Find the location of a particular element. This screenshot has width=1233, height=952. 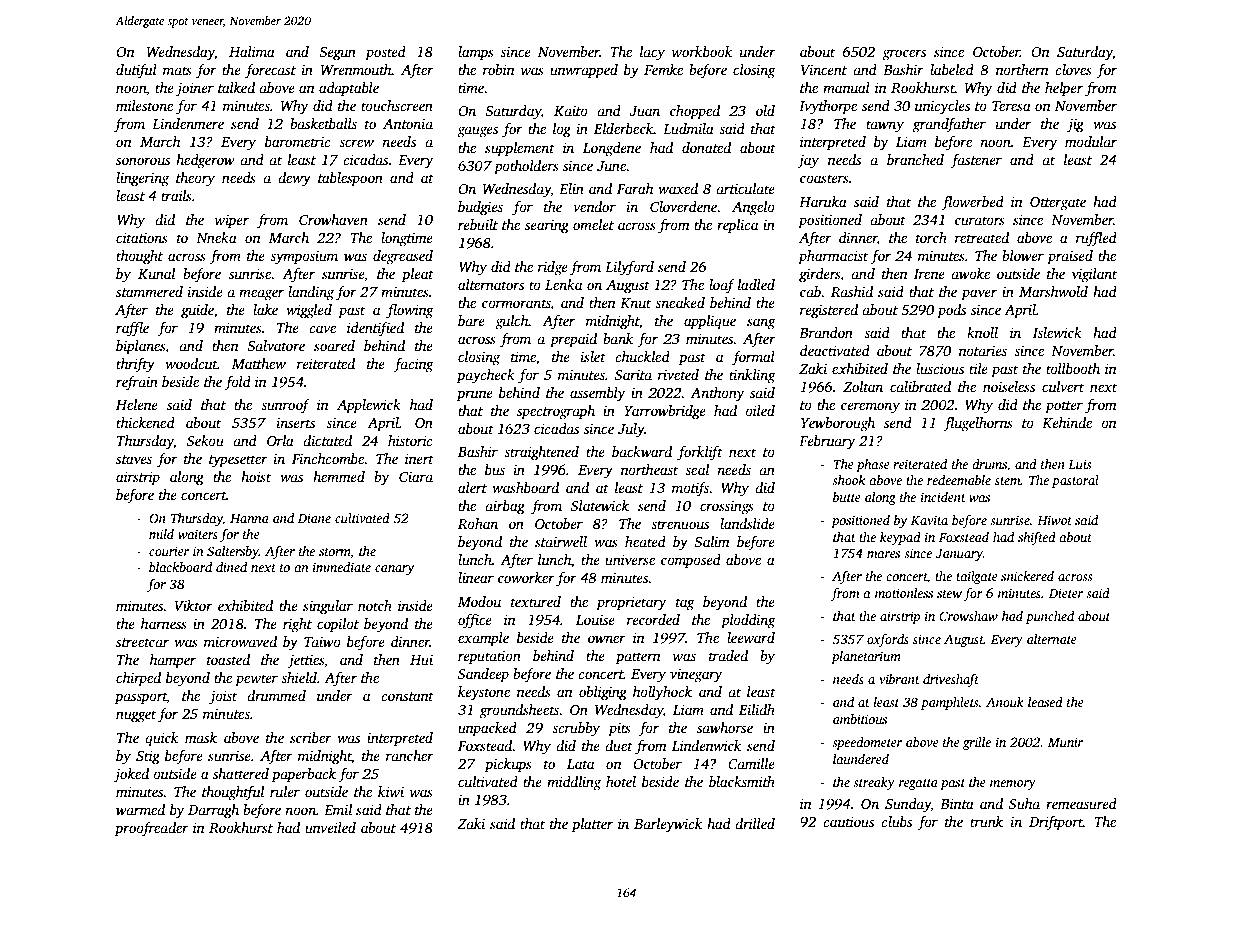

lingering is located at coordinates (142, 179).
